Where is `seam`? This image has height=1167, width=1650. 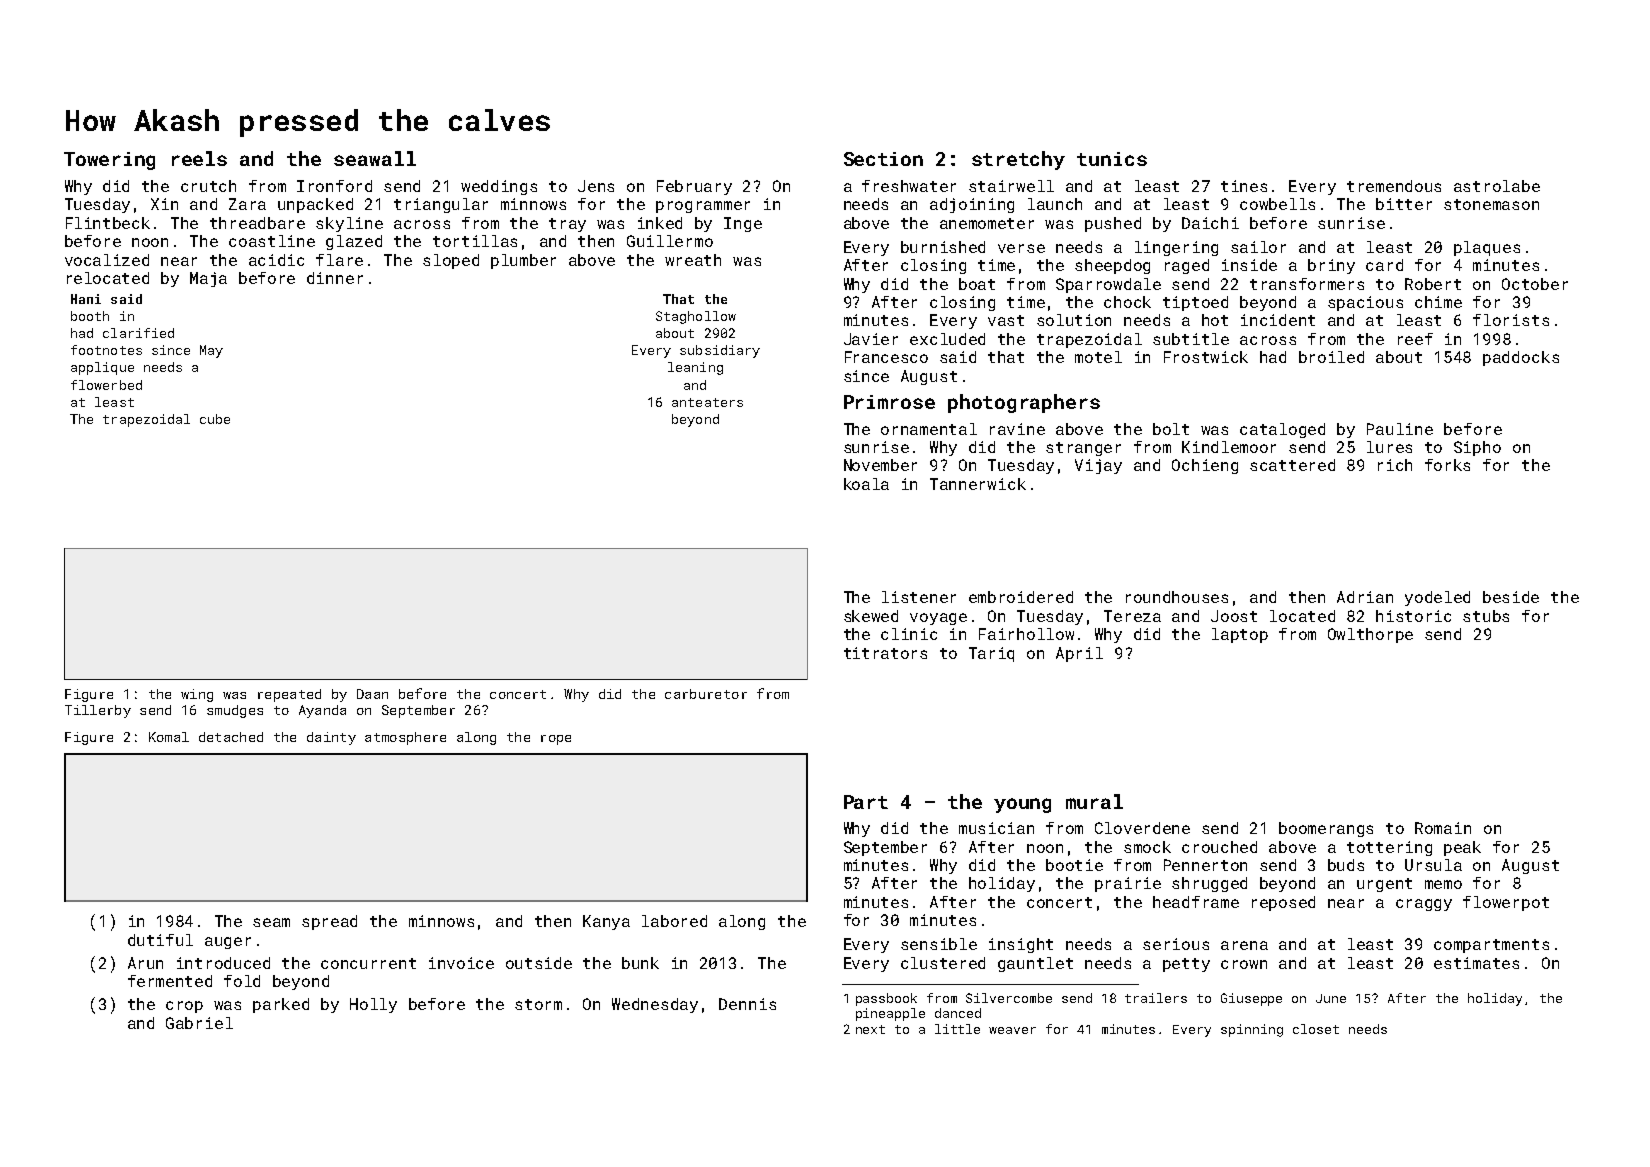
seam is located at coordinates (271, 922).
